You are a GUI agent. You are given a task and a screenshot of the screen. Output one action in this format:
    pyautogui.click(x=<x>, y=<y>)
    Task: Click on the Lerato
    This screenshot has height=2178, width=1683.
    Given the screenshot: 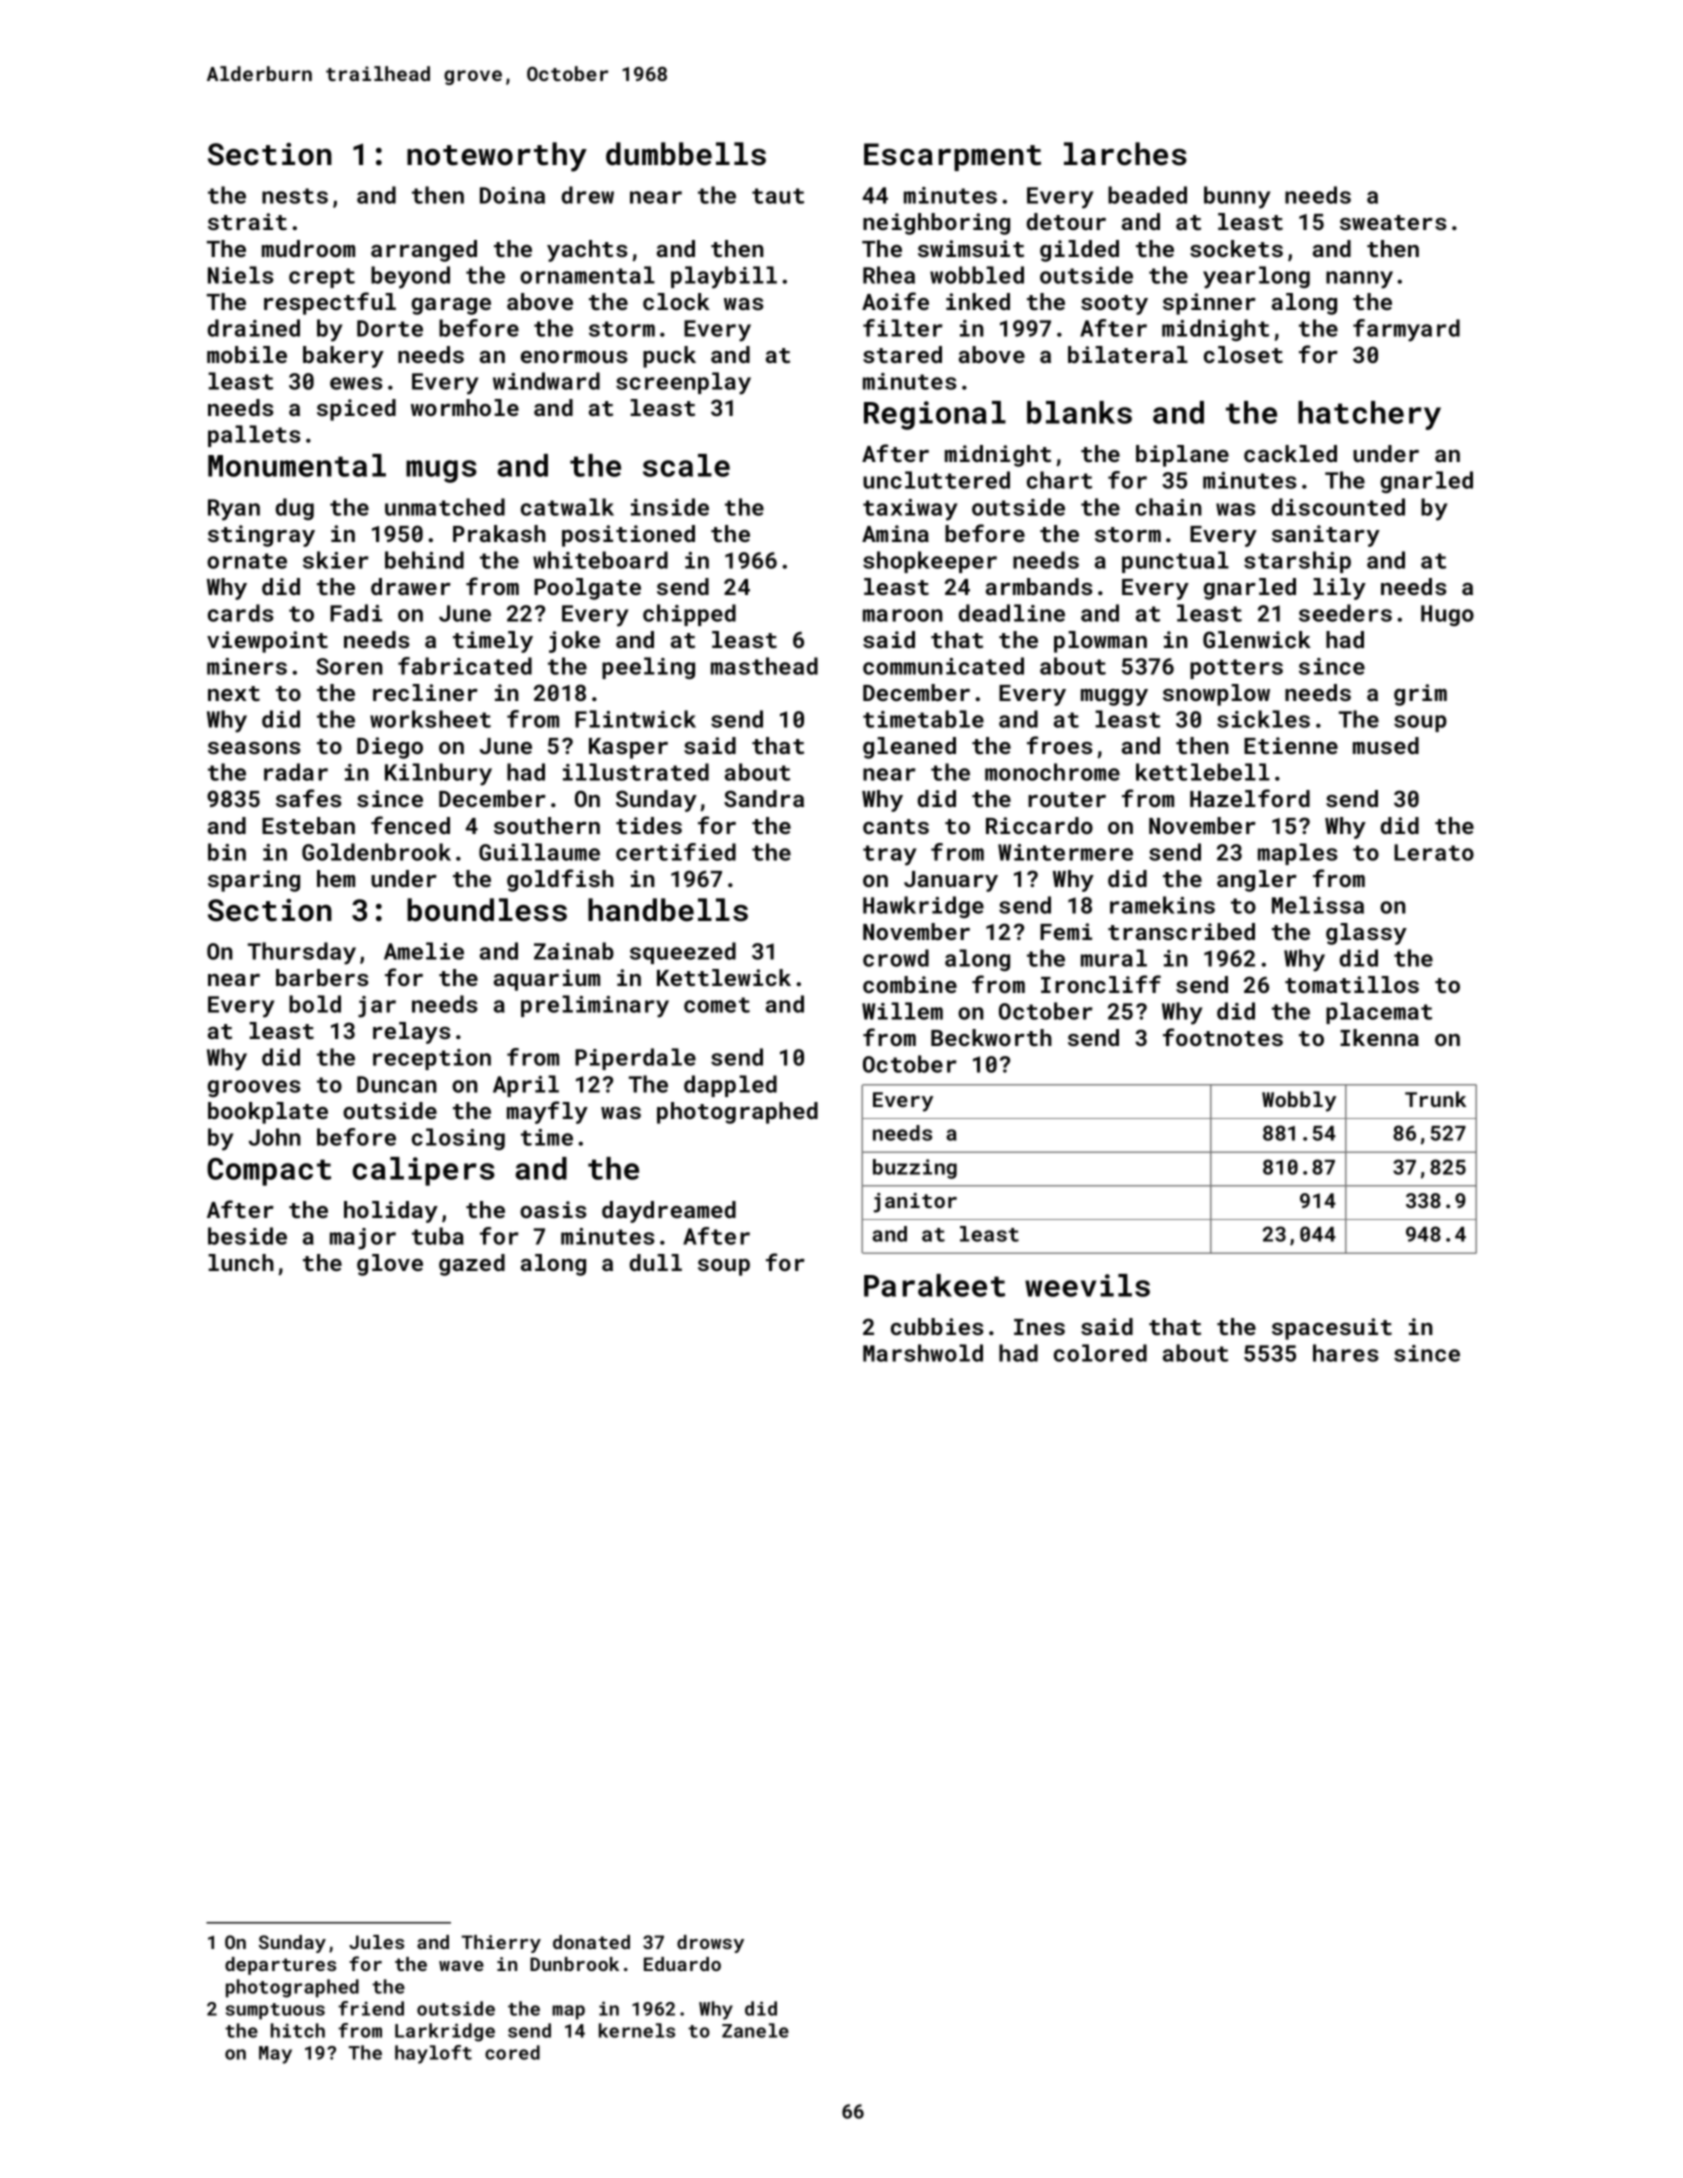 What is the action you would take?
    pyautogui.click(x=1434, y=852)
